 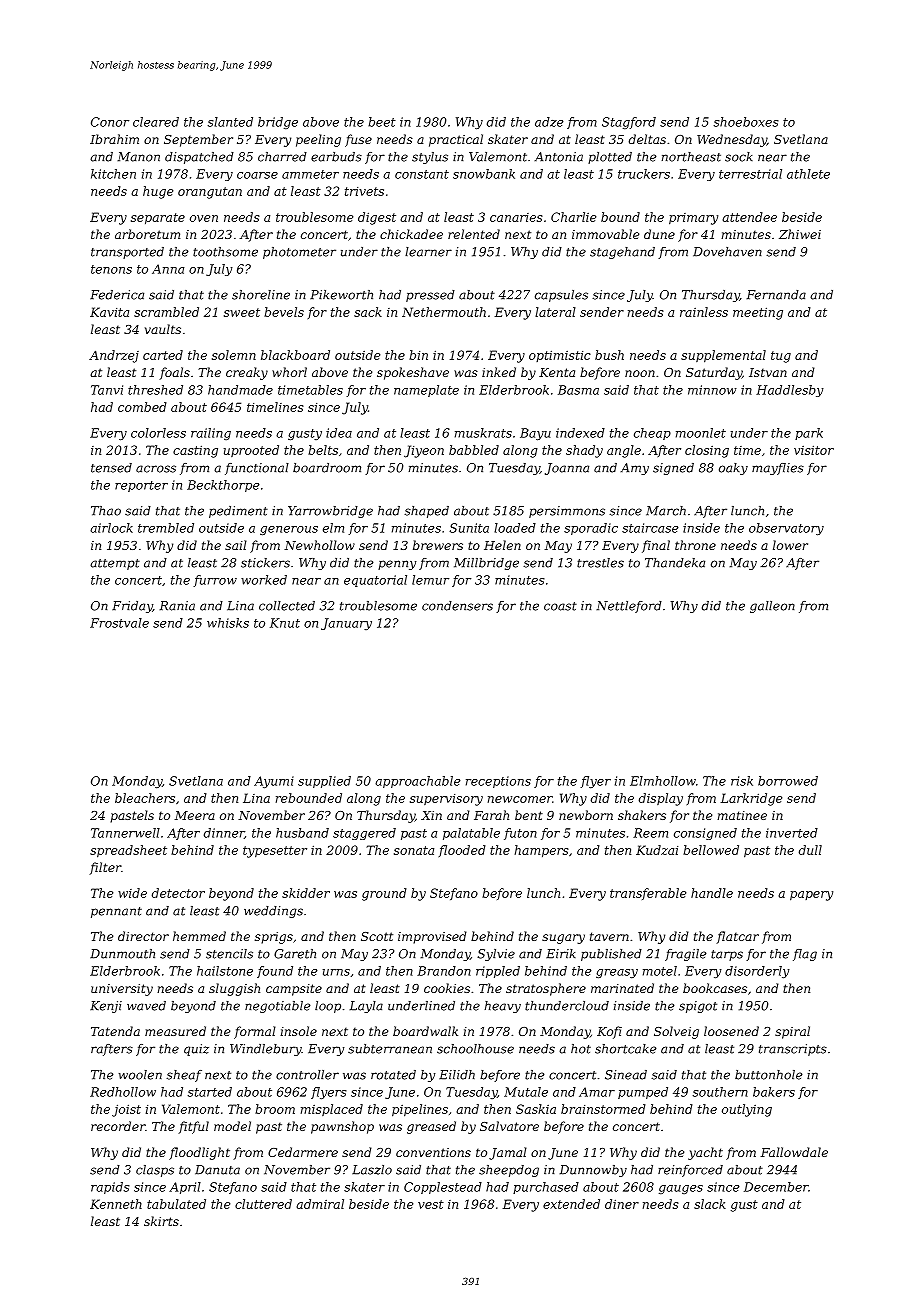 What do you see at coordinates (776, 295) in the document?
I see `Fernanda` at bounding box center [776, 295].
